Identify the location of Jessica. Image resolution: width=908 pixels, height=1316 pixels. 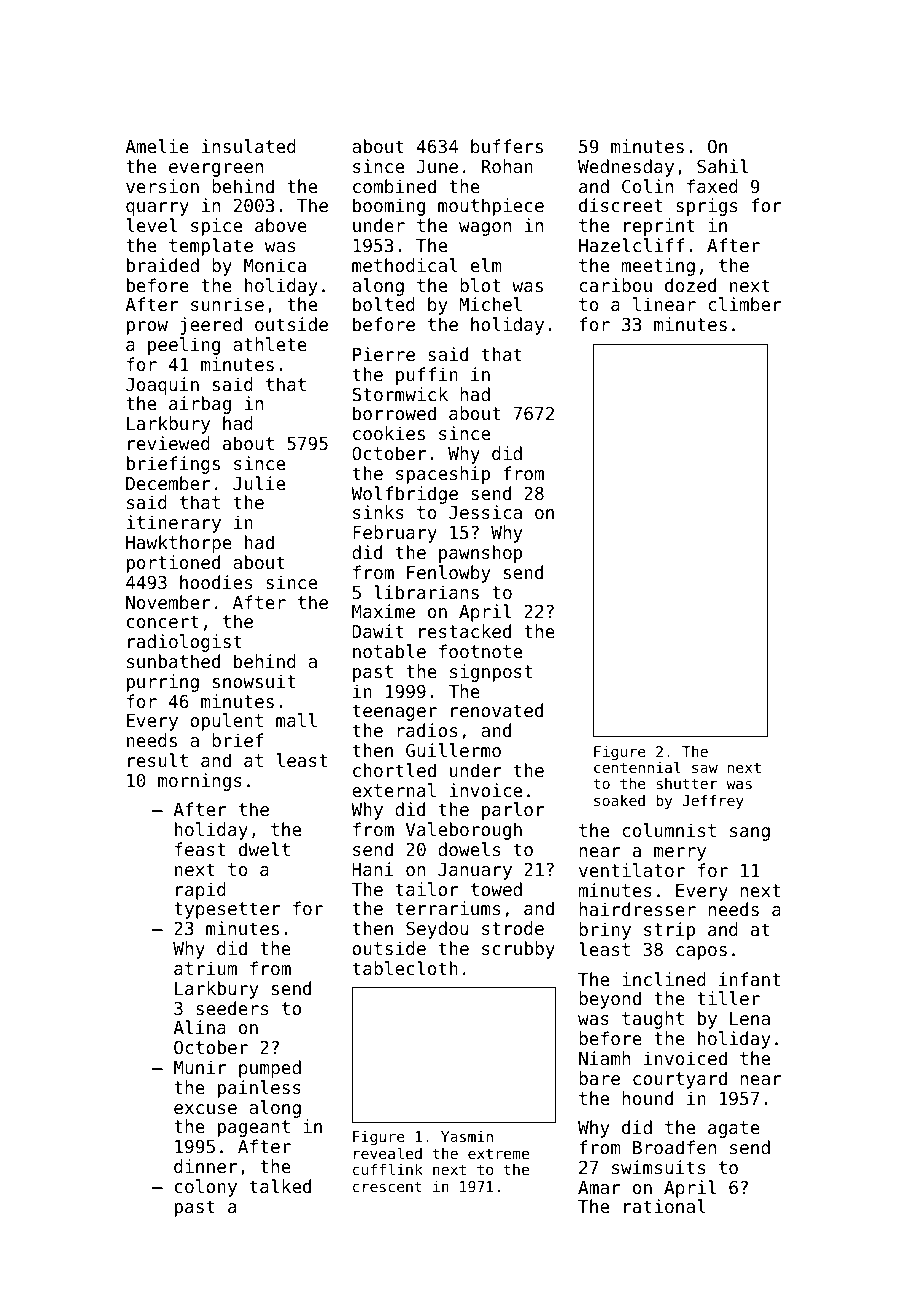
(485, 512).
